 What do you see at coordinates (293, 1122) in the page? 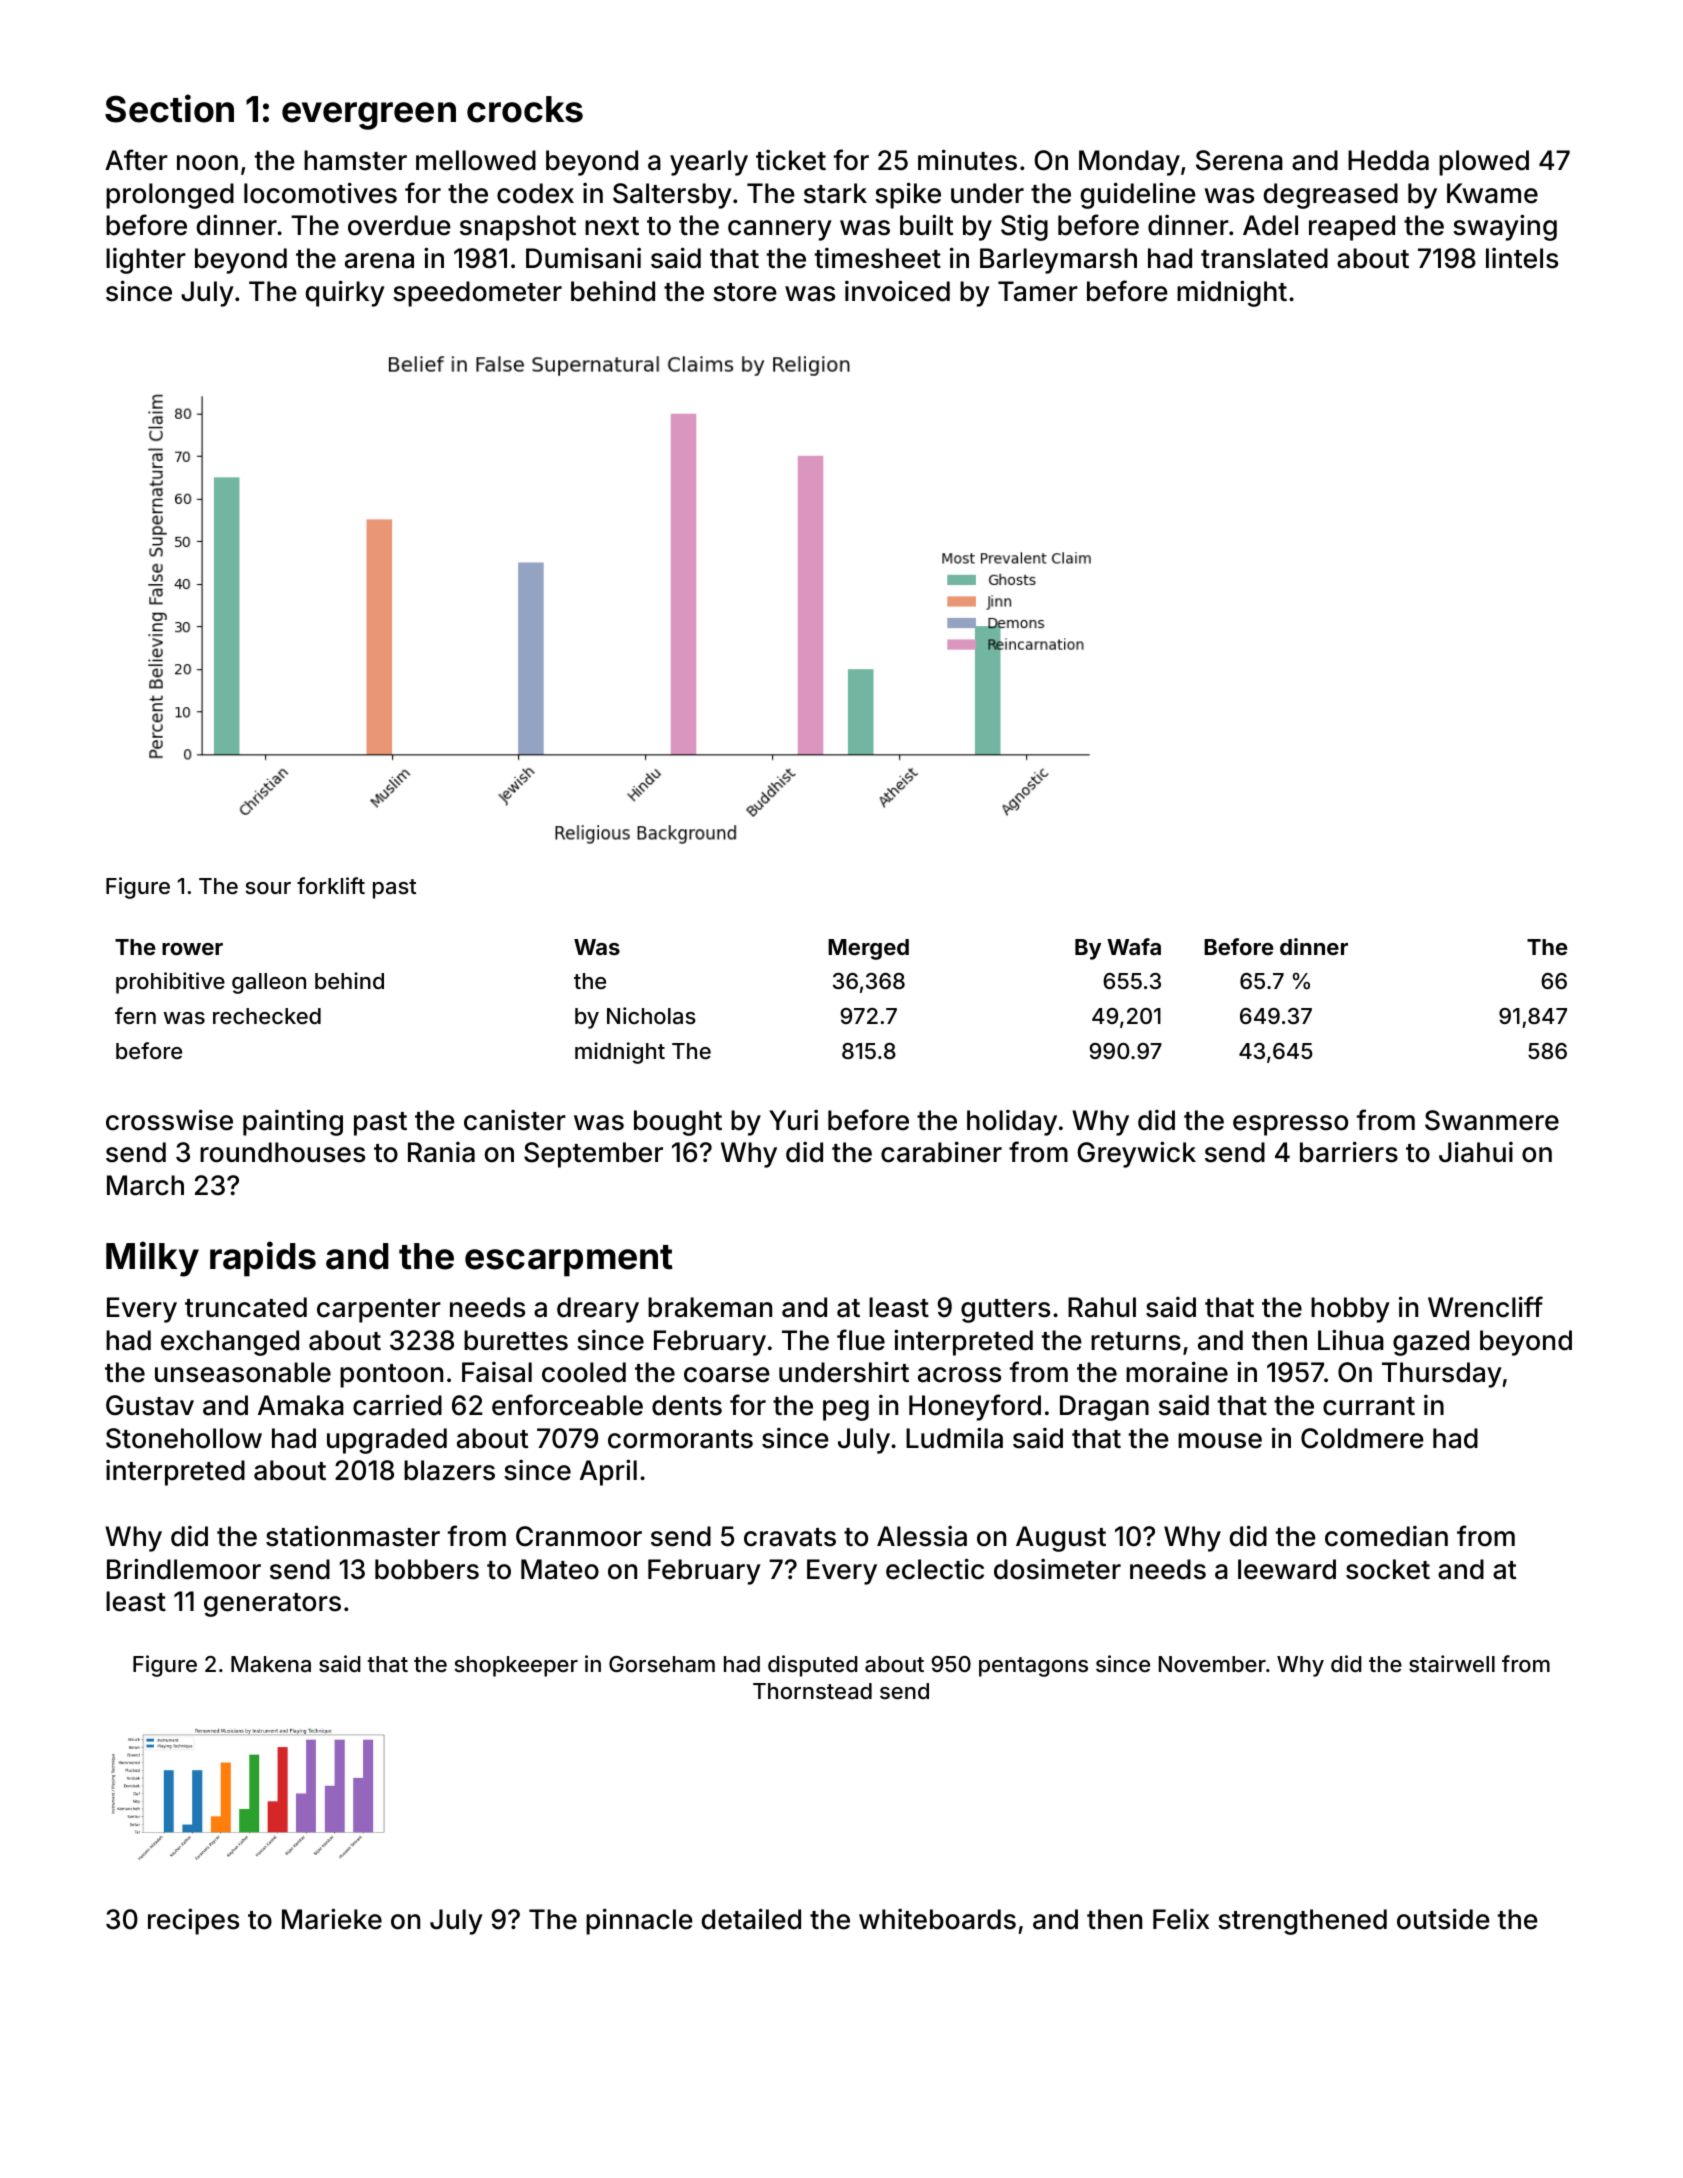
I see `painting` at bounding box center [293, 1122].
